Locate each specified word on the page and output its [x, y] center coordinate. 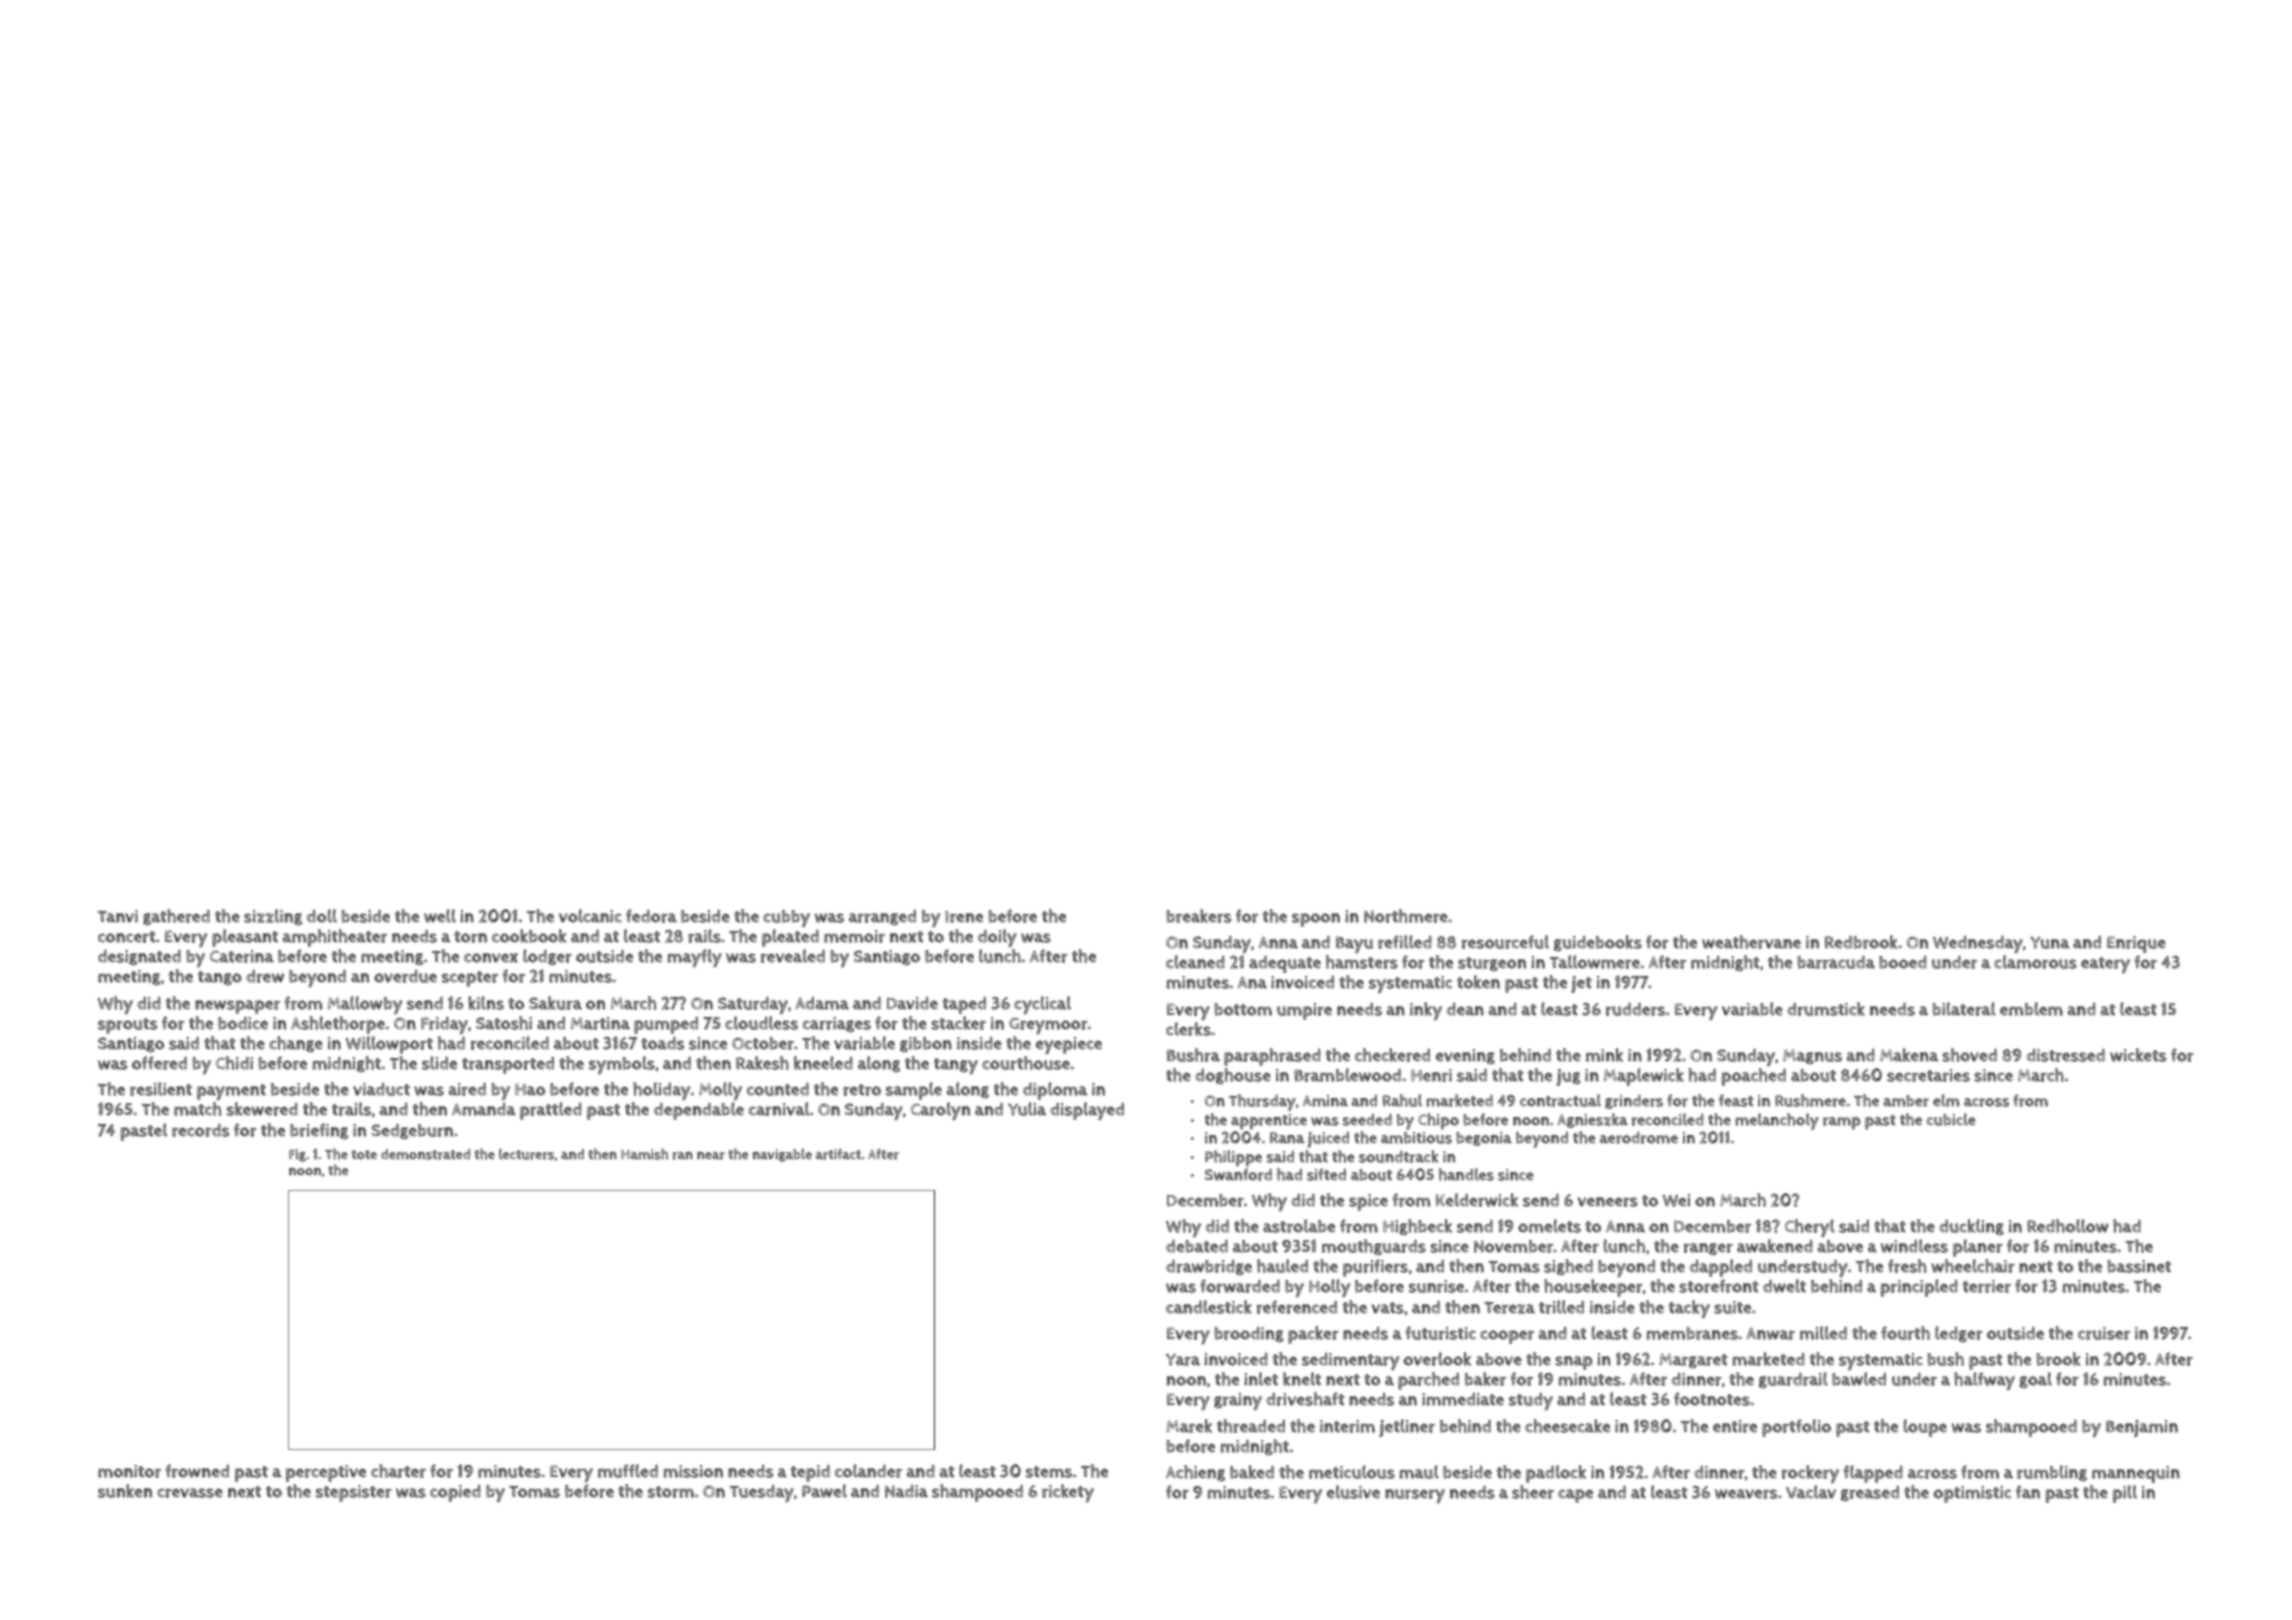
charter [398, 1471]
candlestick [1209, 1307]
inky [1426, 1011]
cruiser [2104, 1333]
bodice [243, 1023]
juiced [1328, 1140]
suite [1732, 1307]
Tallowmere [1595, 962]
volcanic [590, 916]
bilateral [1964, 1009]
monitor [129, 1471]
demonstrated [425, 1154]
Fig [297, 1155]
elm [1946, 1100]
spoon [1316, 920]
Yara [1183, 1360]
